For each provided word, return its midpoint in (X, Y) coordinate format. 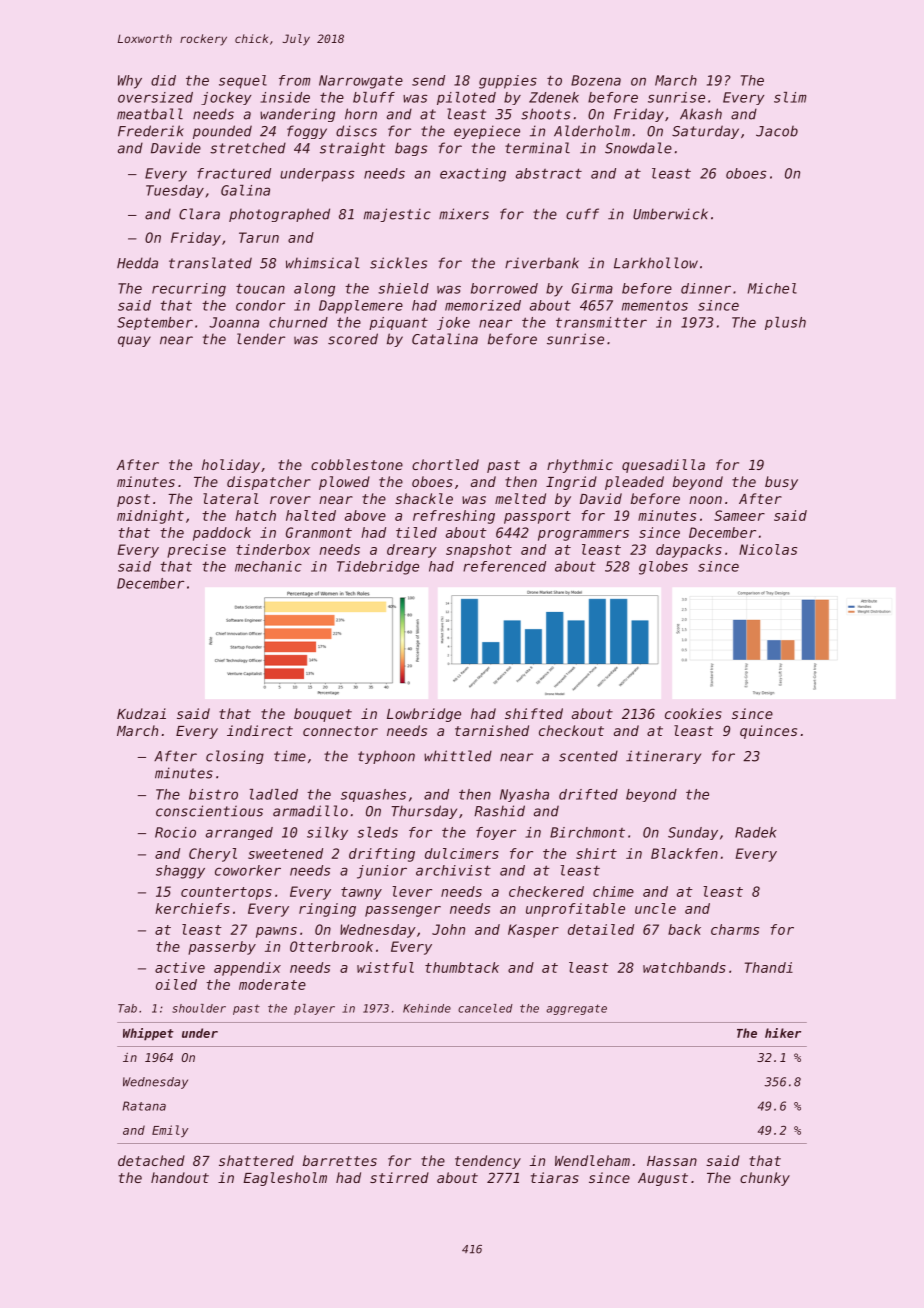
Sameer (739, 515)
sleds (377, 832)
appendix (247, 969)
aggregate (576, 1009)
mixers (464, 214)
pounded (222, 132)
